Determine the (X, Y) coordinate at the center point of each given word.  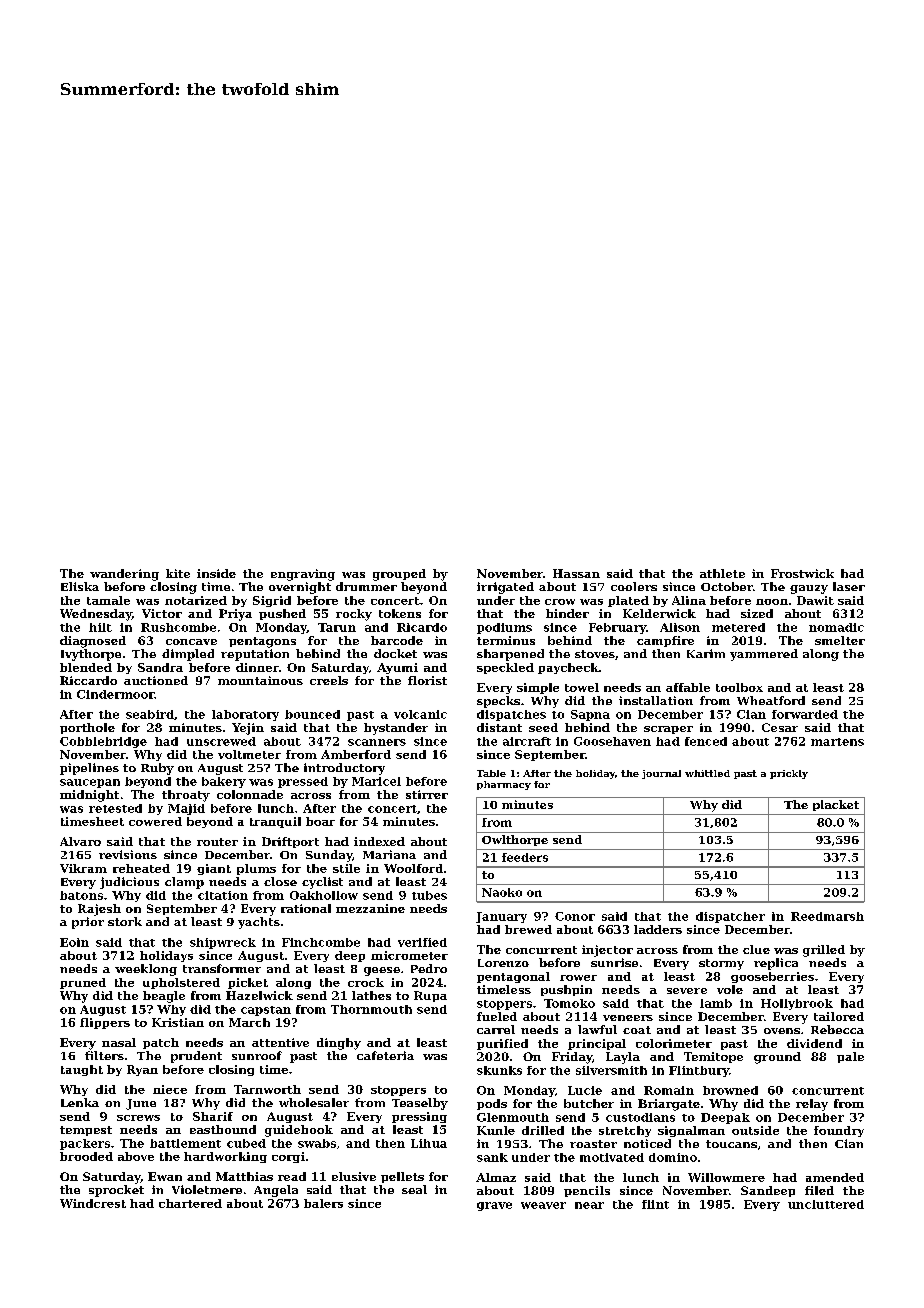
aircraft (527, 741)
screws (138, 1118)
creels (329, 680)
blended (86, 667)
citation (223, 895)
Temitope (713, 1057)
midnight (89, 796)
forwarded (805, 714)
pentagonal (513, 977)
